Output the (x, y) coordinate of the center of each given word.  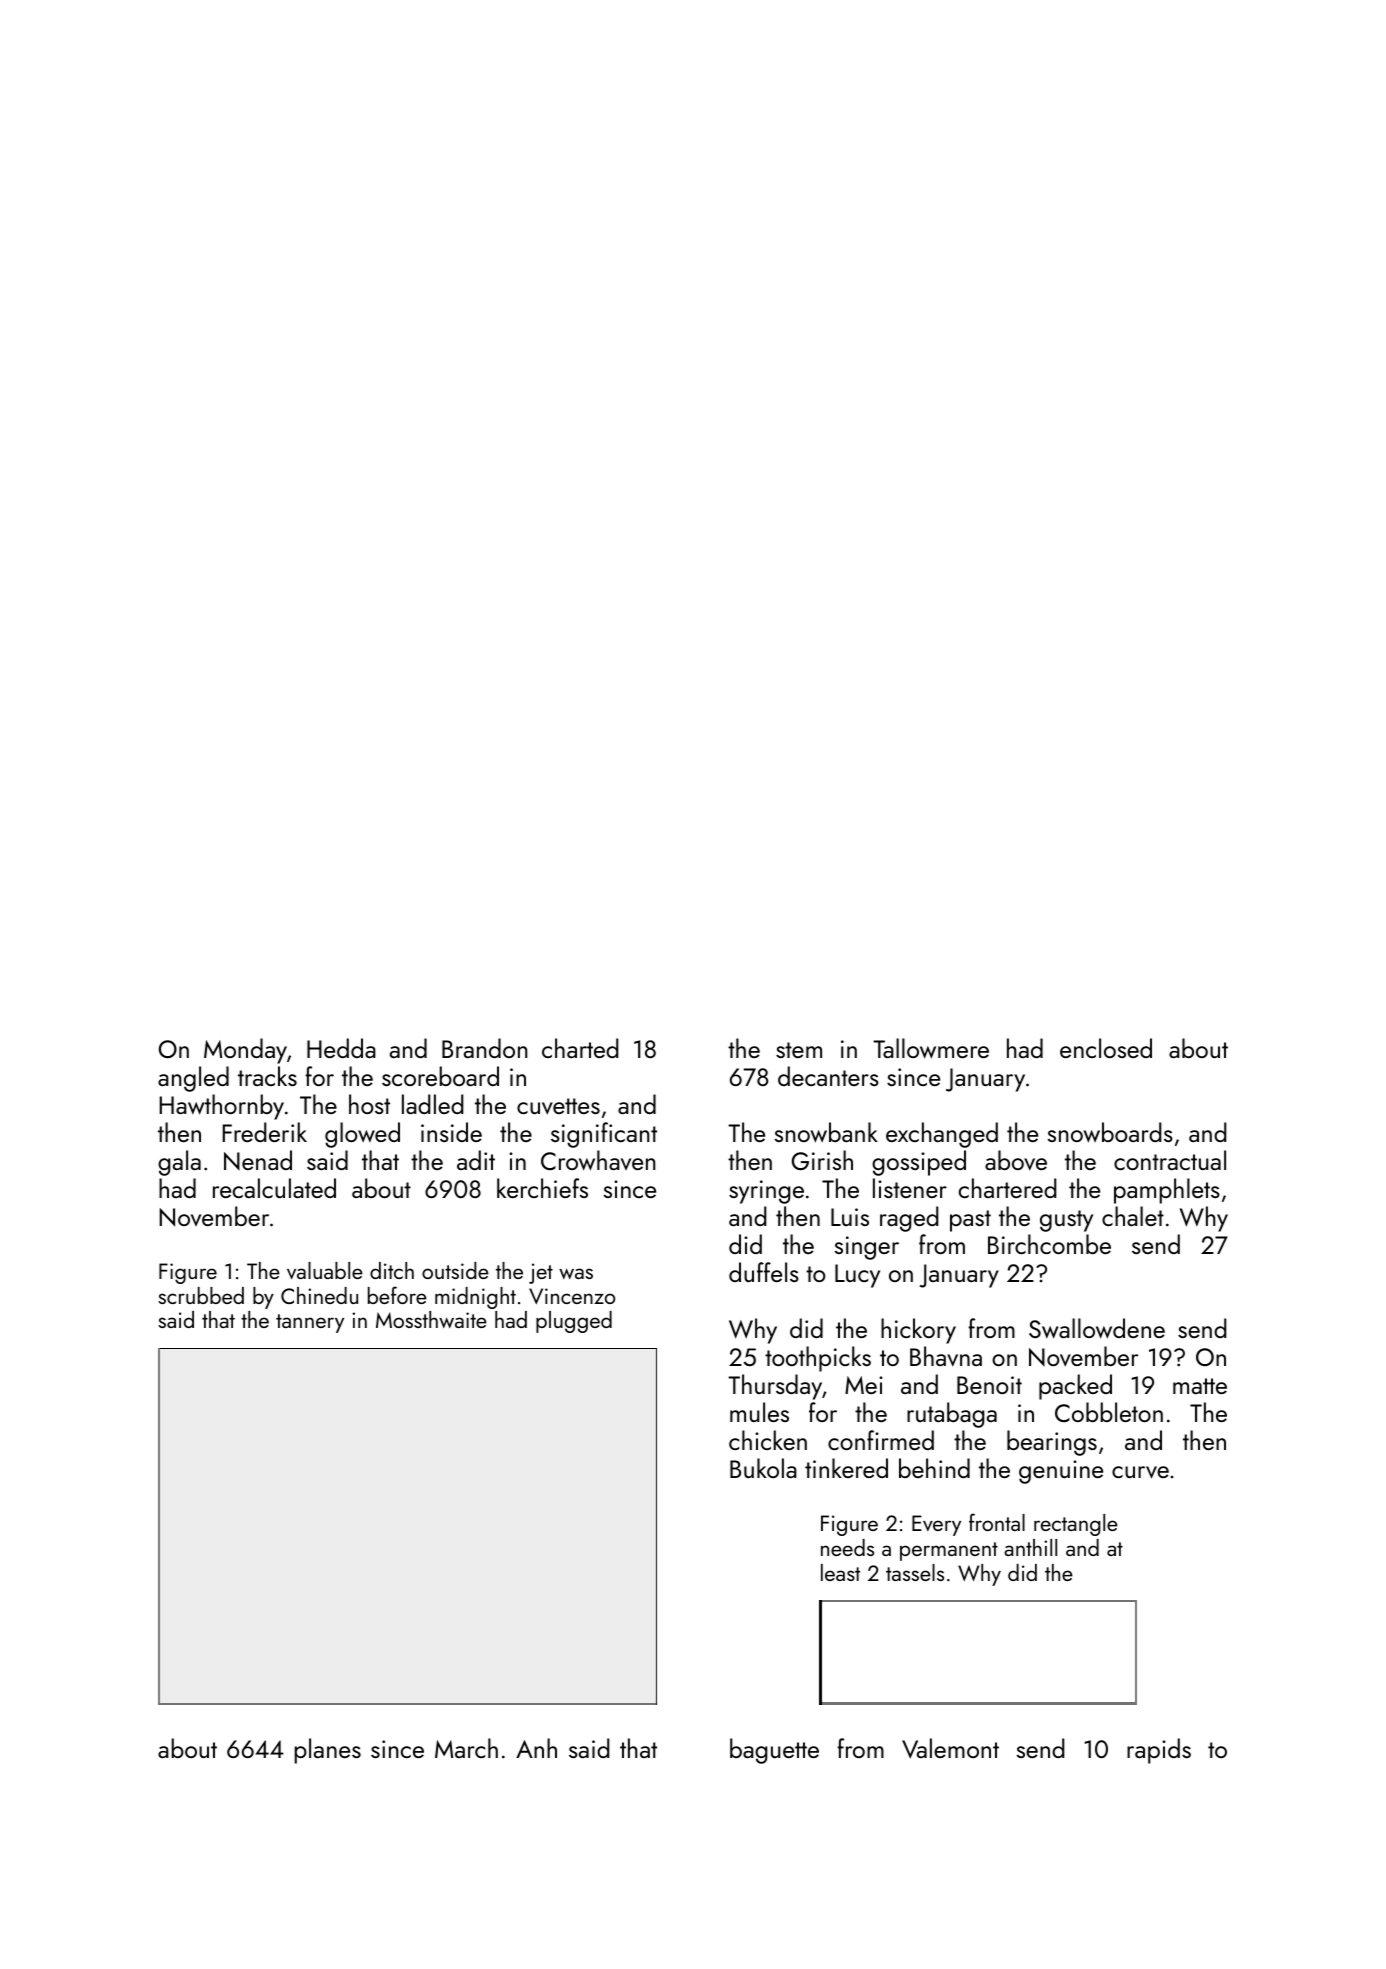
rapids (1159, 1751)
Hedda (341, 1048)
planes (327, 1751)
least (840, 1572)
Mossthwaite (431, 1319)
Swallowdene (1097, 1328)
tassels (915, 1572)
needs (847, 1547)
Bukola (763, 1468)
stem (799, 1050)
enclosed (1106, 1048)
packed (1075, 1387)
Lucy (857, 1276)
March (466, 1748)
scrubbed (201, 1295)
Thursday (775, 1387)
